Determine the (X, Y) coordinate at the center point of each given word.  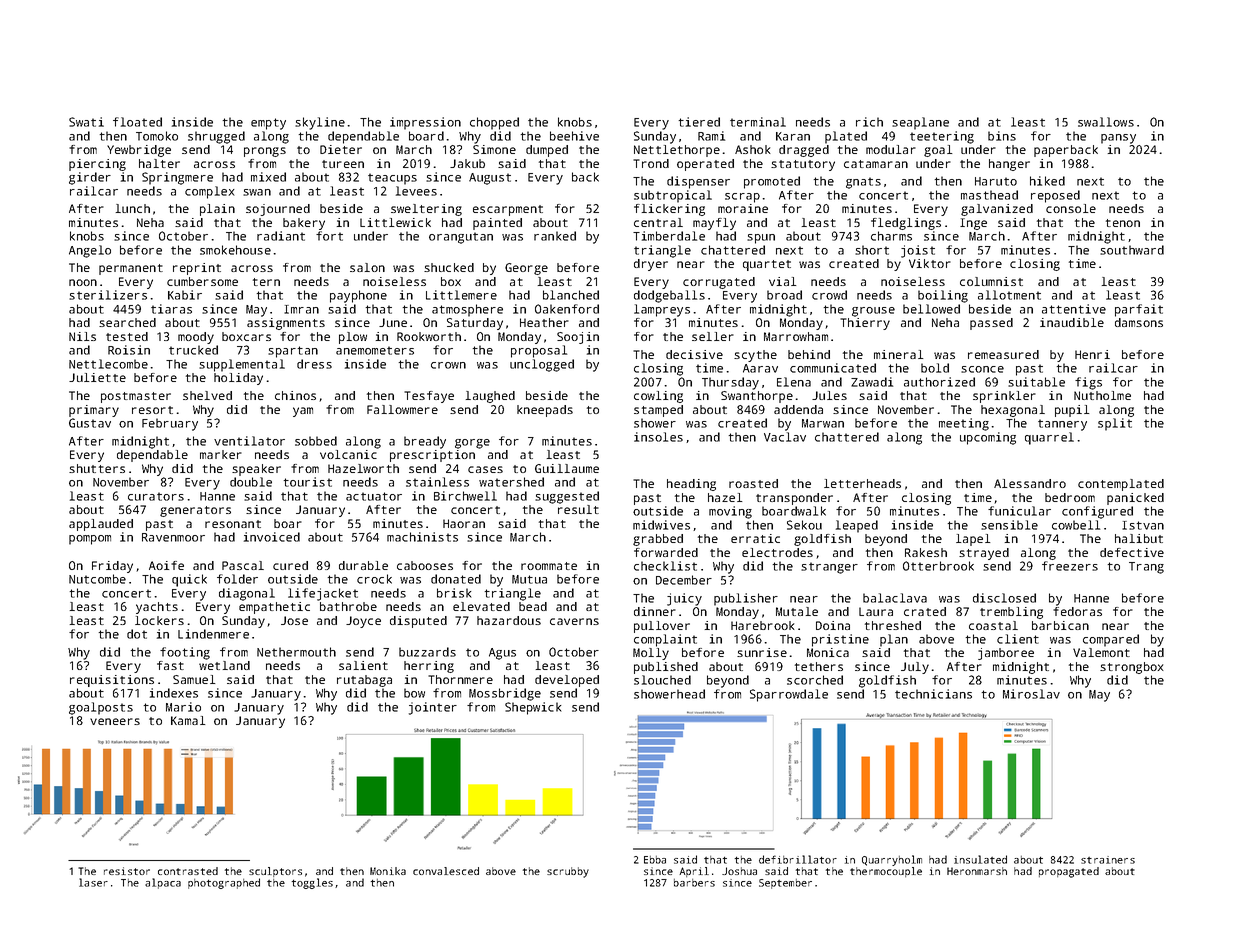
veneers (115, 721)
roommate (549, 566)
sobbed (316, 441)
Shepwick (533, 708)
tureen (343, 164)
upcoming (988, 438)
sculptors (275, 872)
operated (705, 165)
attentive (1074, 309)
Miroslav (1031, 694)
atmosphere (467, 310)
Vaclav (785, 437)
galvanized (997, 210)
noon (83, 282)
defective (1132, 552)
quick (189, 580)
